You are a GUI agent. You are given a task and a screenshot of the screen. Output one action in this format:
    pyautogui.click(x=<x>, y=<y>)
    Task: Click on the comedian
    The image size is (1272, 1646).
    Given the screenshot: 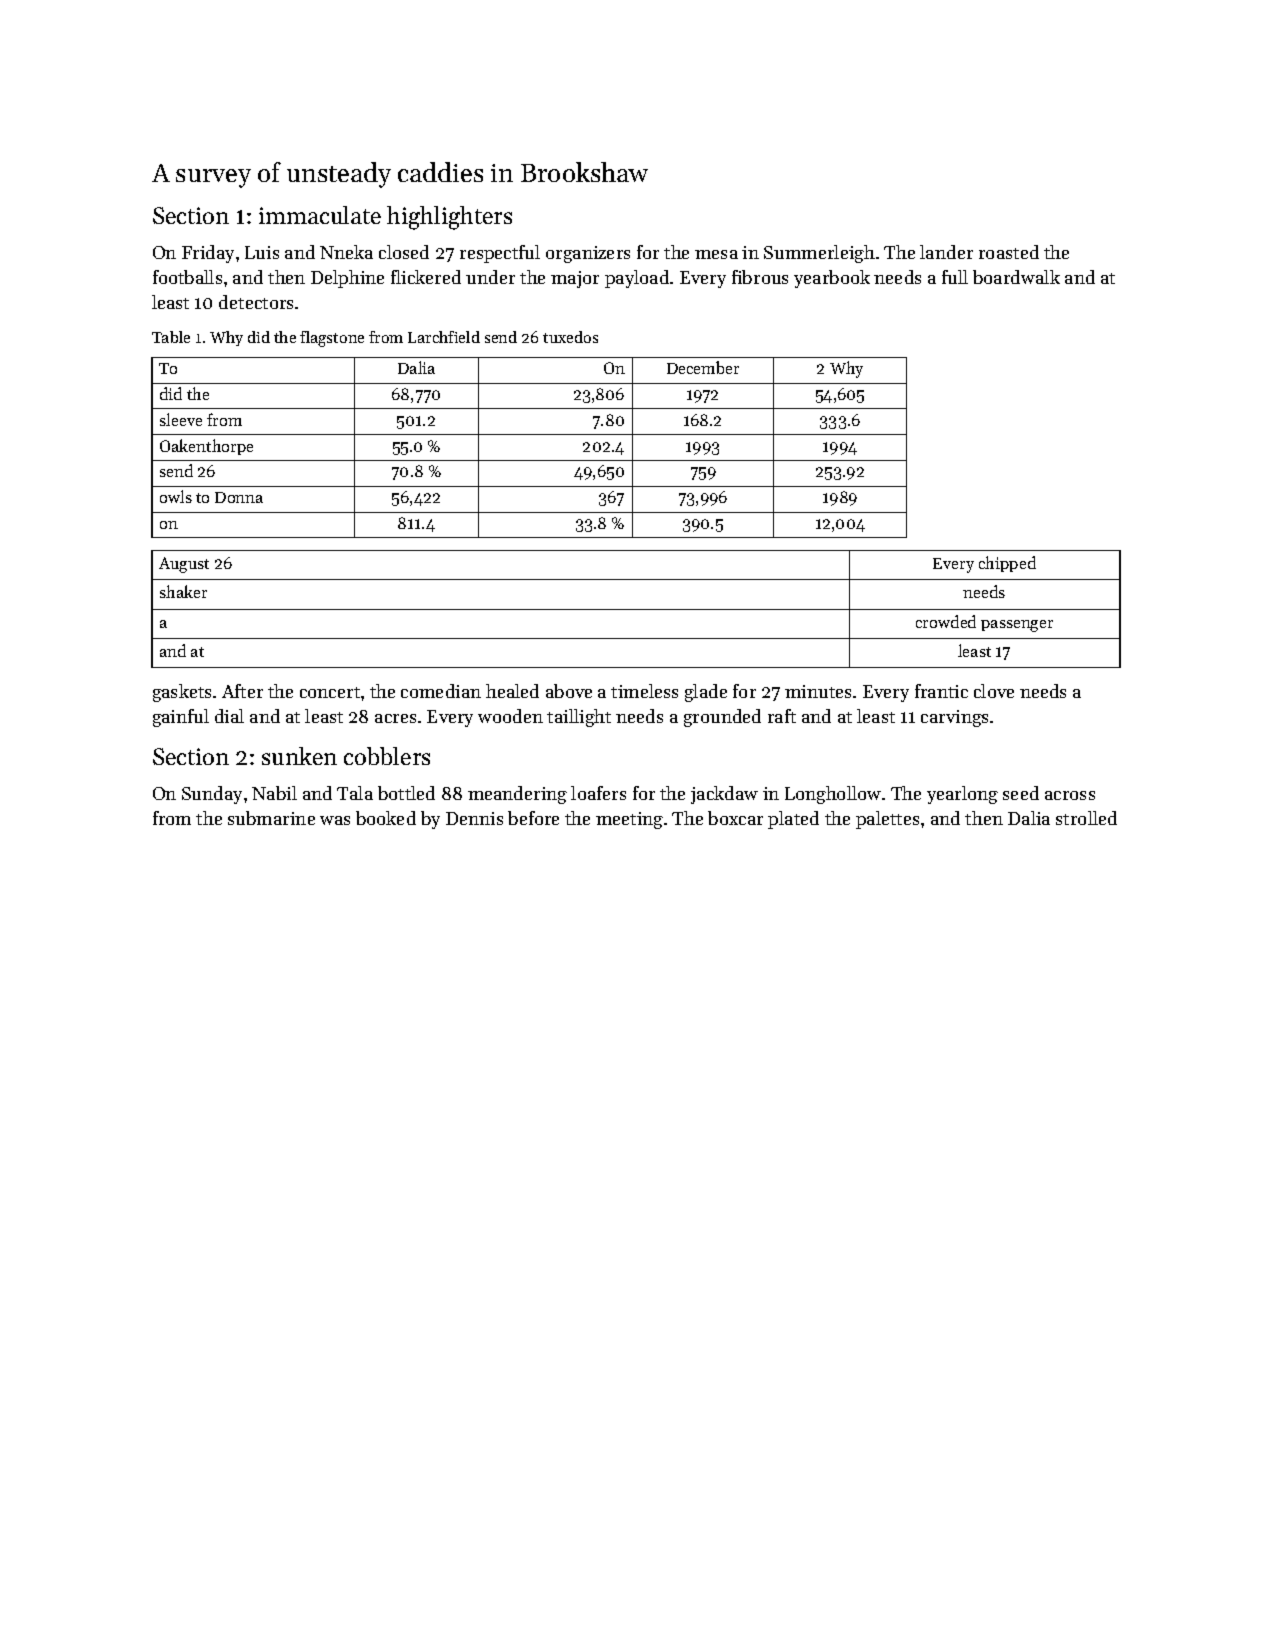 What is the action you would take?
    pyautogui.click(x=441, y=691)
